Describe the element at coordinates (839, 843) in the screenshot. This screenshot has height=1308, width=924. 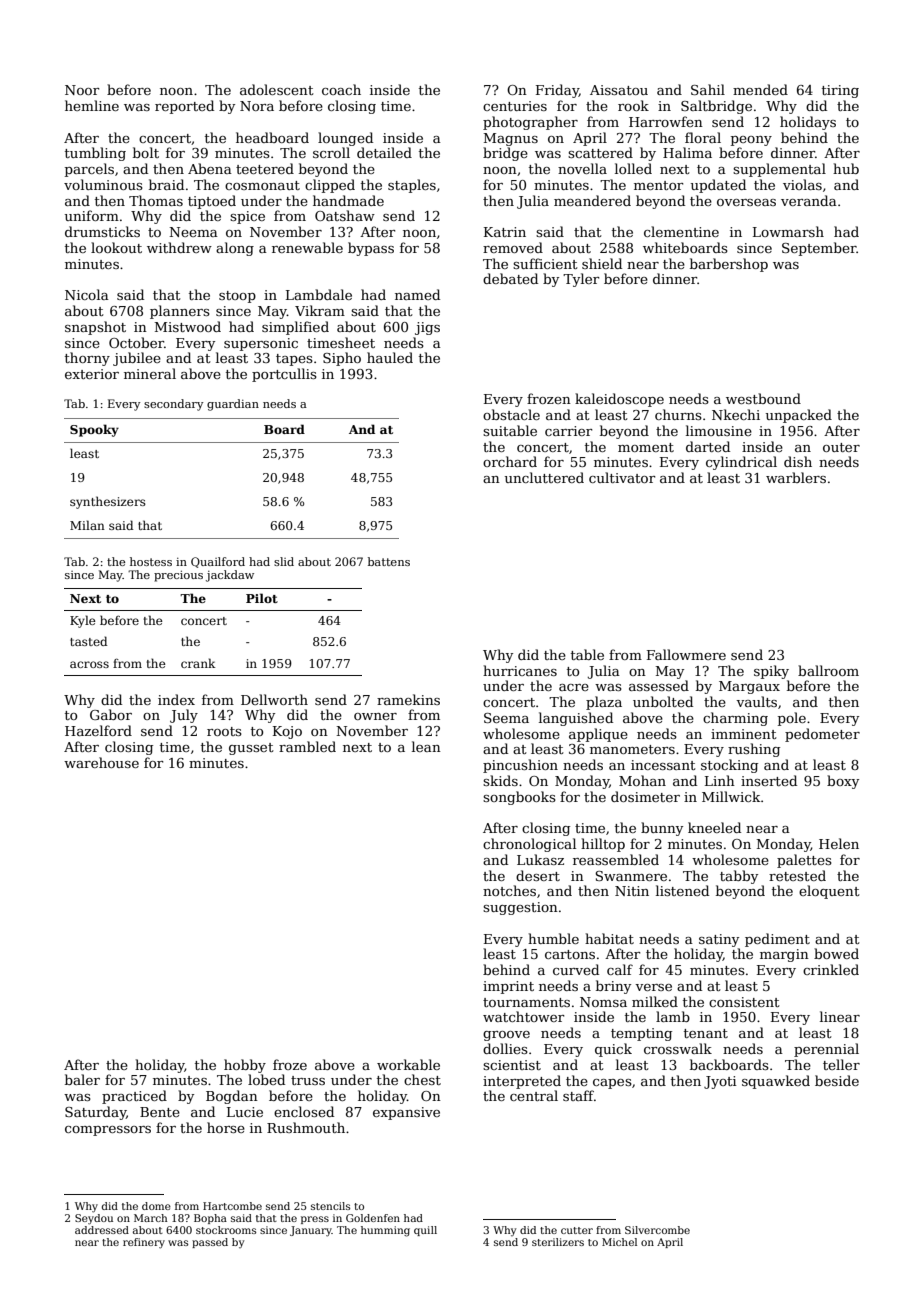
I see `Helen` at that location.
